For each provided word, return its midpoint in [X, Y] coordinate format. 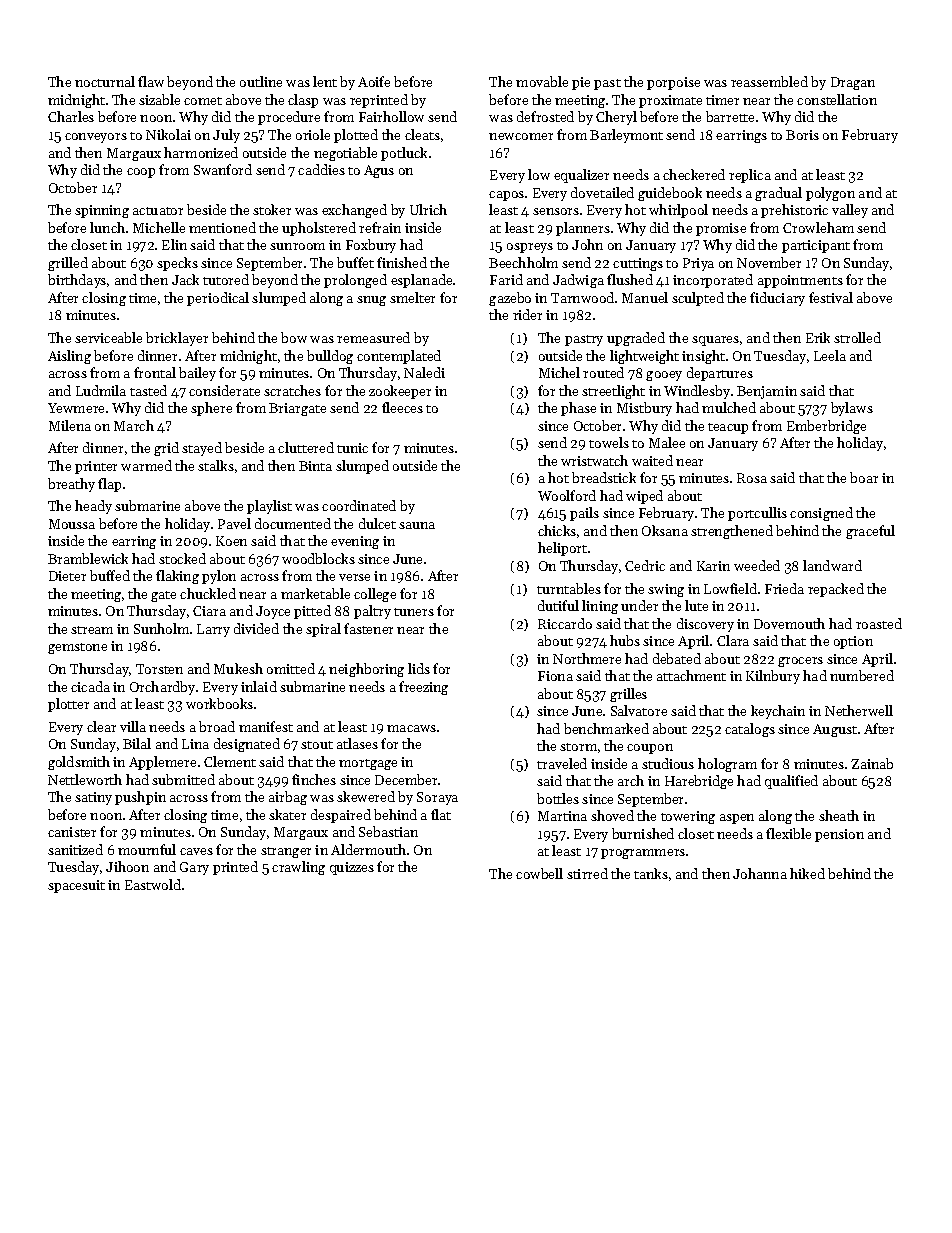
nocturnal [105, 81]
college [375, 595]
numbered [862, 675]
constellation [837, 99]
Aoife [374, 81]
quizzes [352, 868]
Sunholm [161, 628]
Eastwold [153, 884]
